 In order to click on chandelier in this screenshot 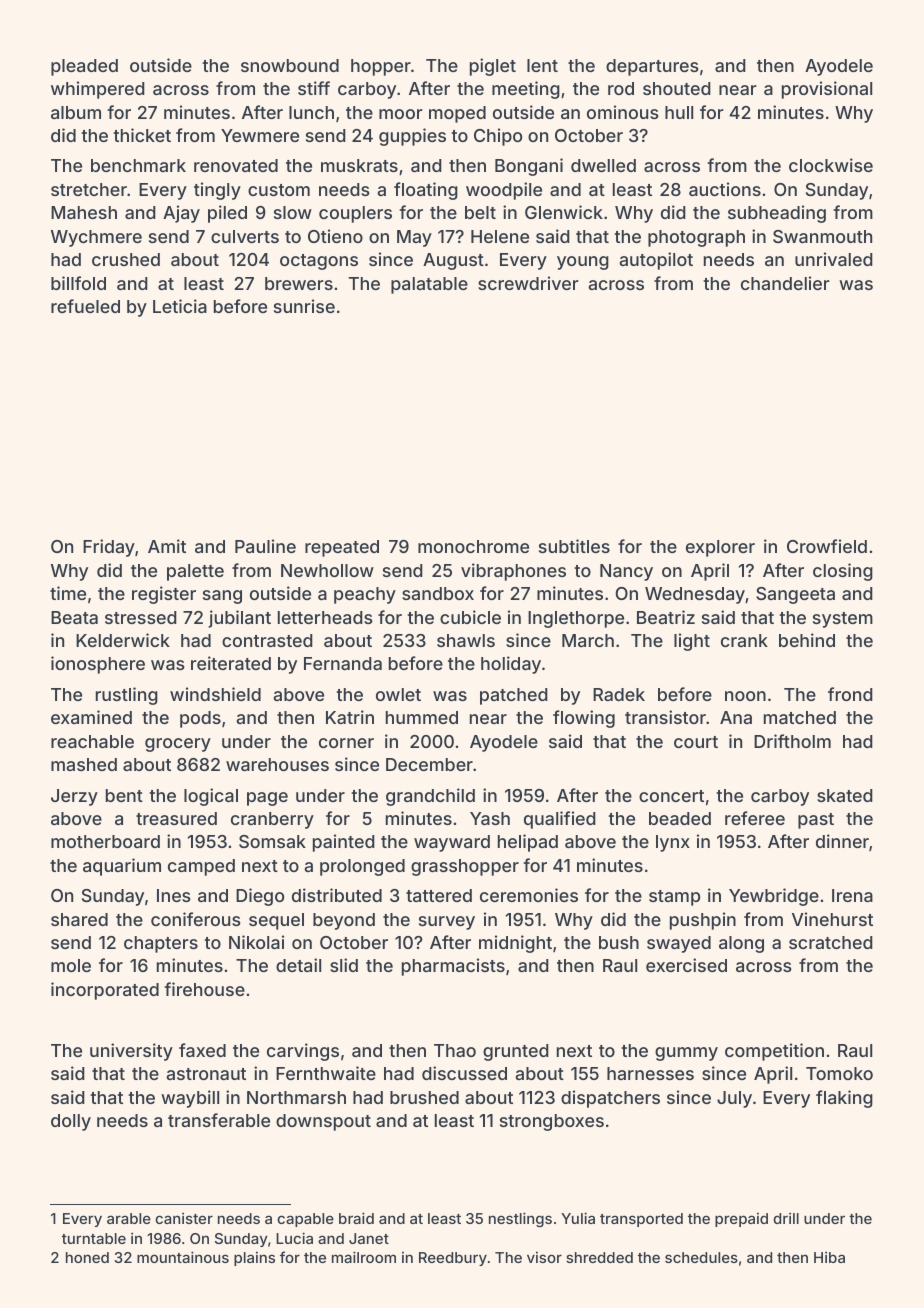, I will do `click(785, 283)`.
